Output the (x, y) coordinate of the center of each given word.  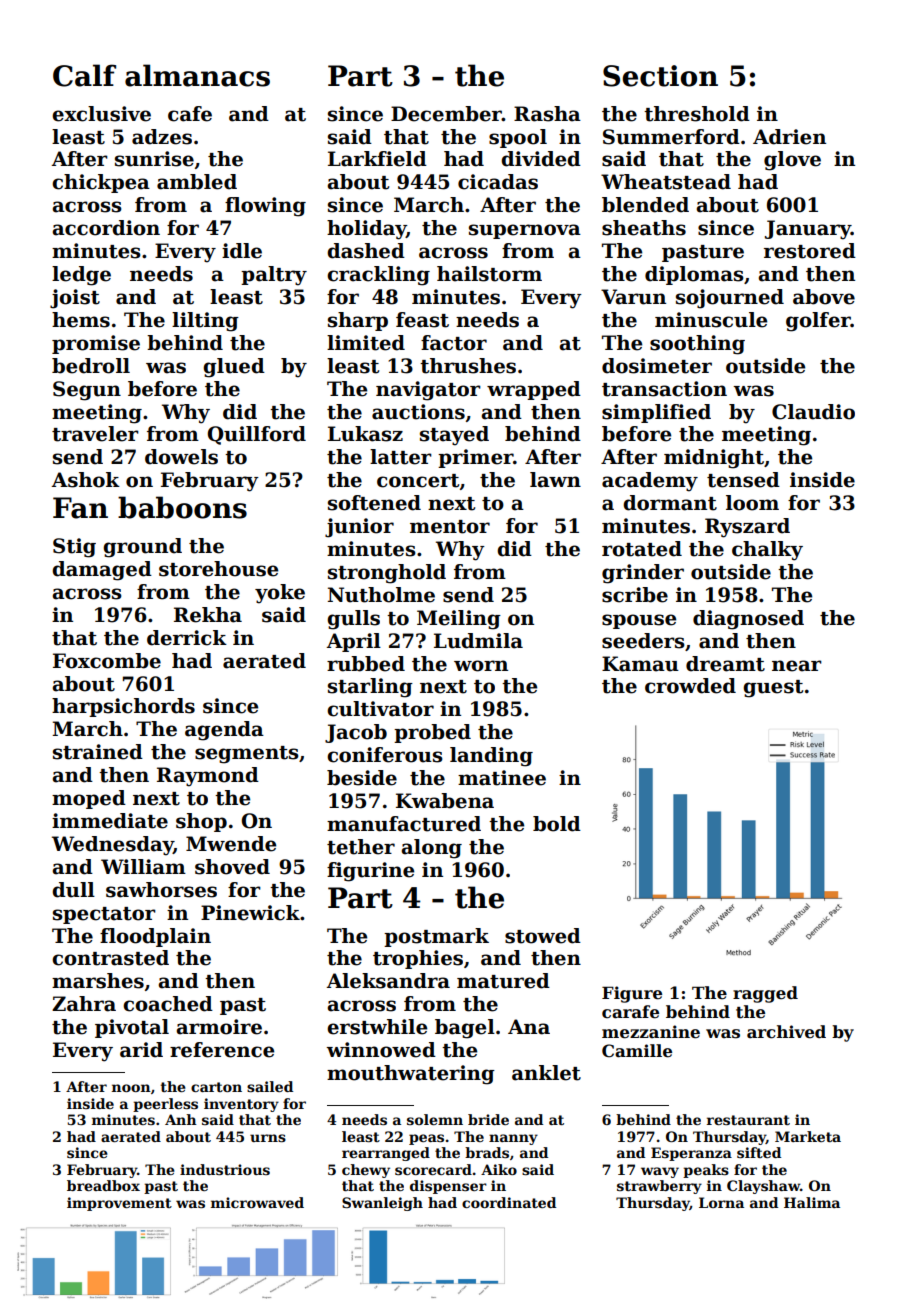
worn (481, 666)
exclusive (101, 114)
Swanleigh (382, 1204)
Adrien (789, 137)
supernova (525, 231)
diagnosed (748, 620)
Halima (812, 1202)
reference (222, 1050)
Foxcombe (107, 661)
